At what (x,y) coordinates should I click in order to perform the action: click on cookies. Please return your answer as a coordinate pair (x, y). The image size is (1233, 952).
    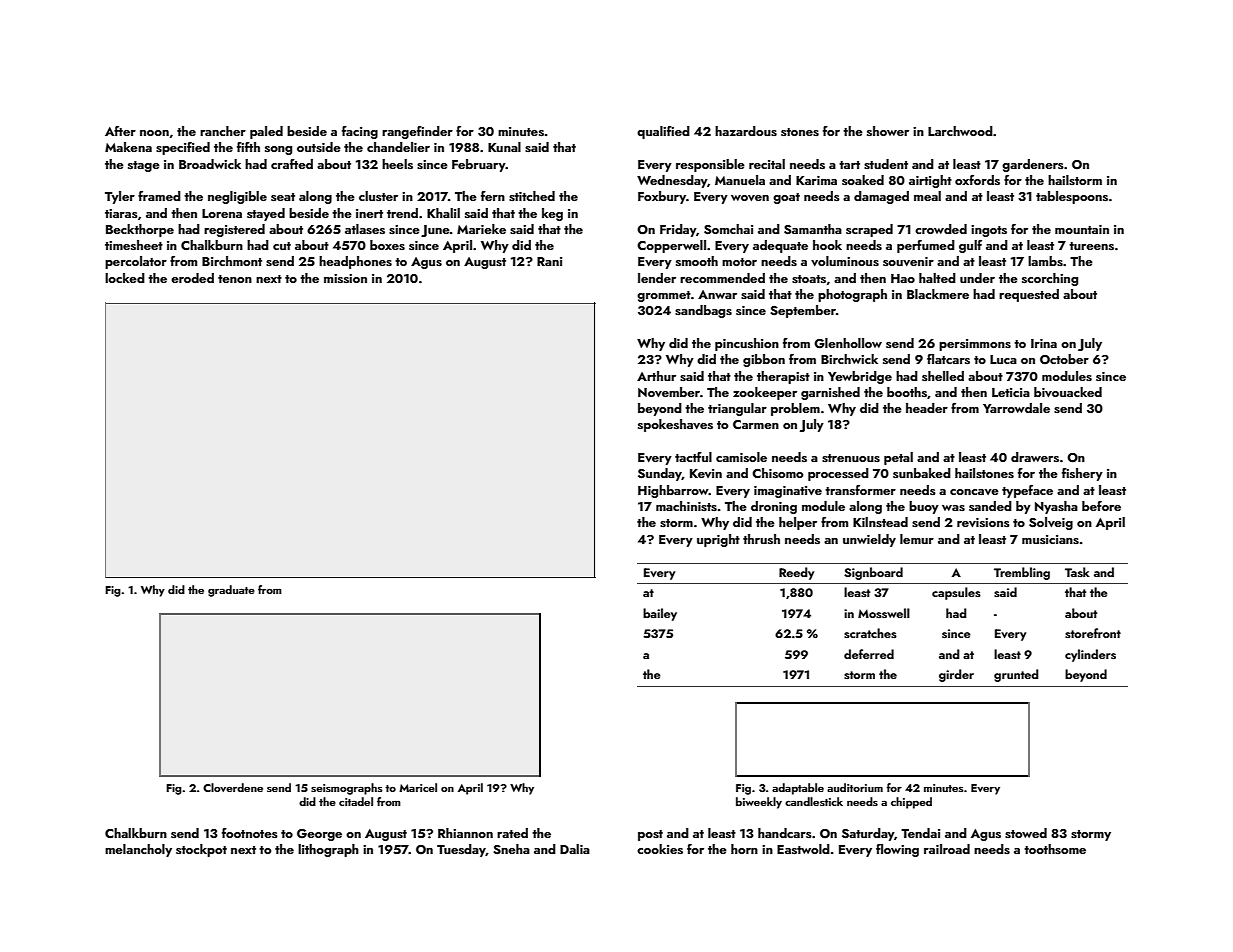
    Looking at the image, I should click on (660, 849).
